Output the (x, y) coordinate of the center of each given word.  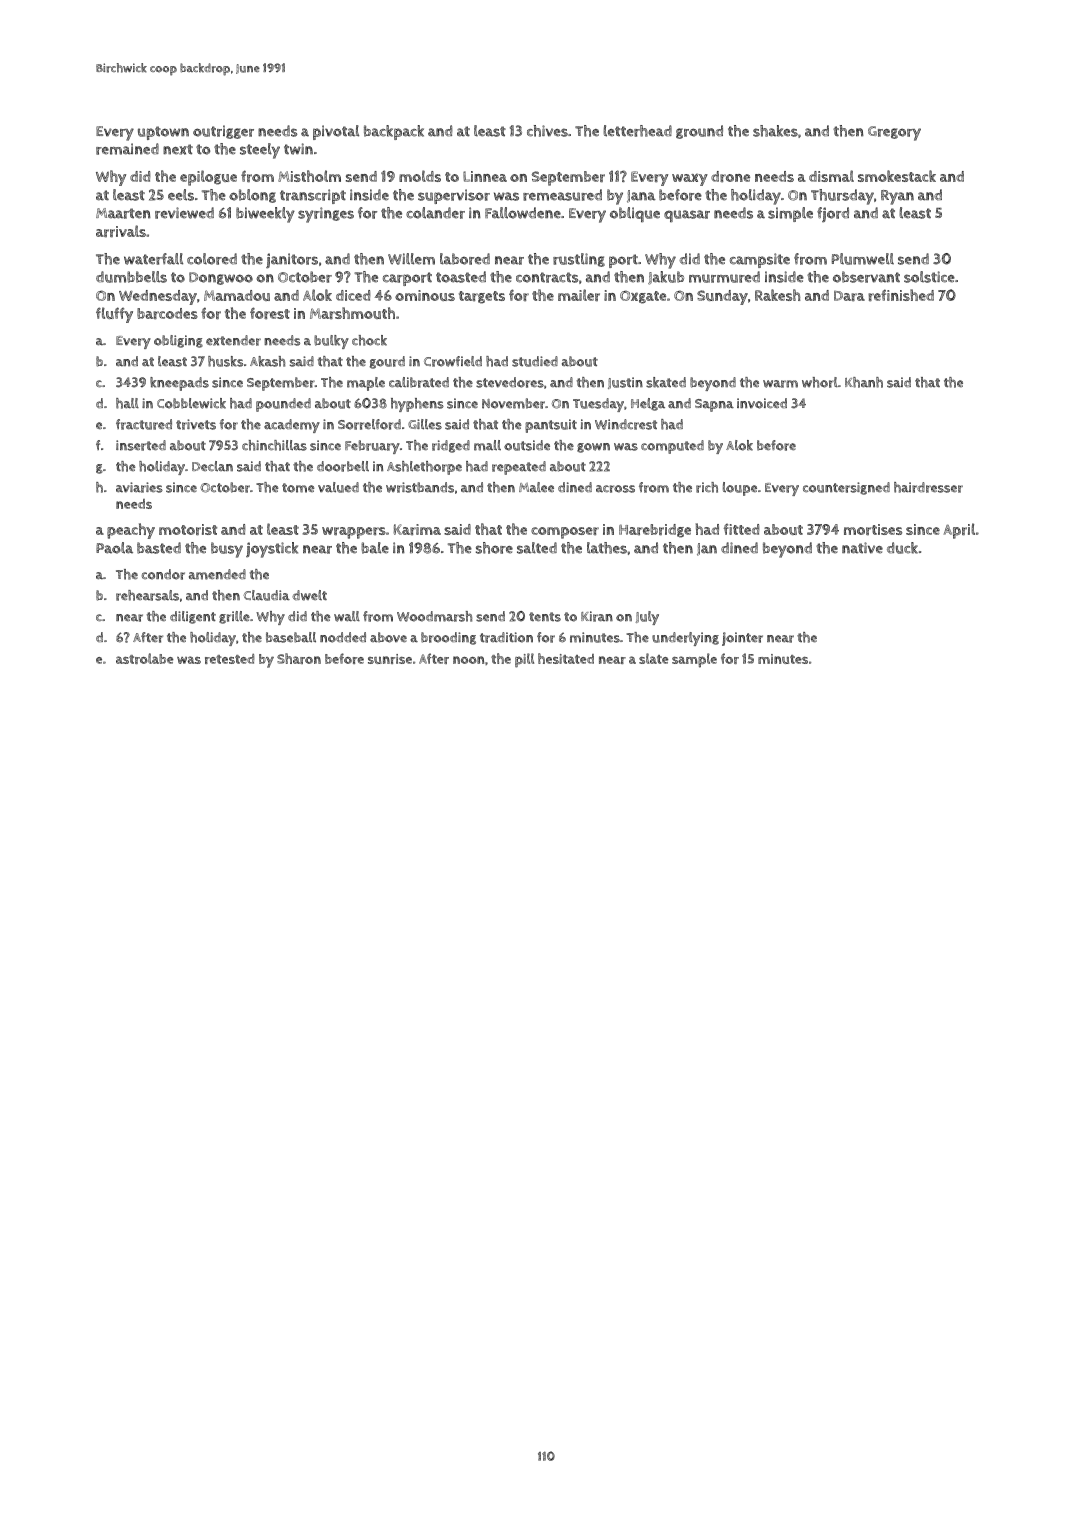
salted (537, 548)
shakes (775, 131)
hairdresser (928, 487)
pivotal (336, 132)
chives (547, 131)
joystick (272, 550)
